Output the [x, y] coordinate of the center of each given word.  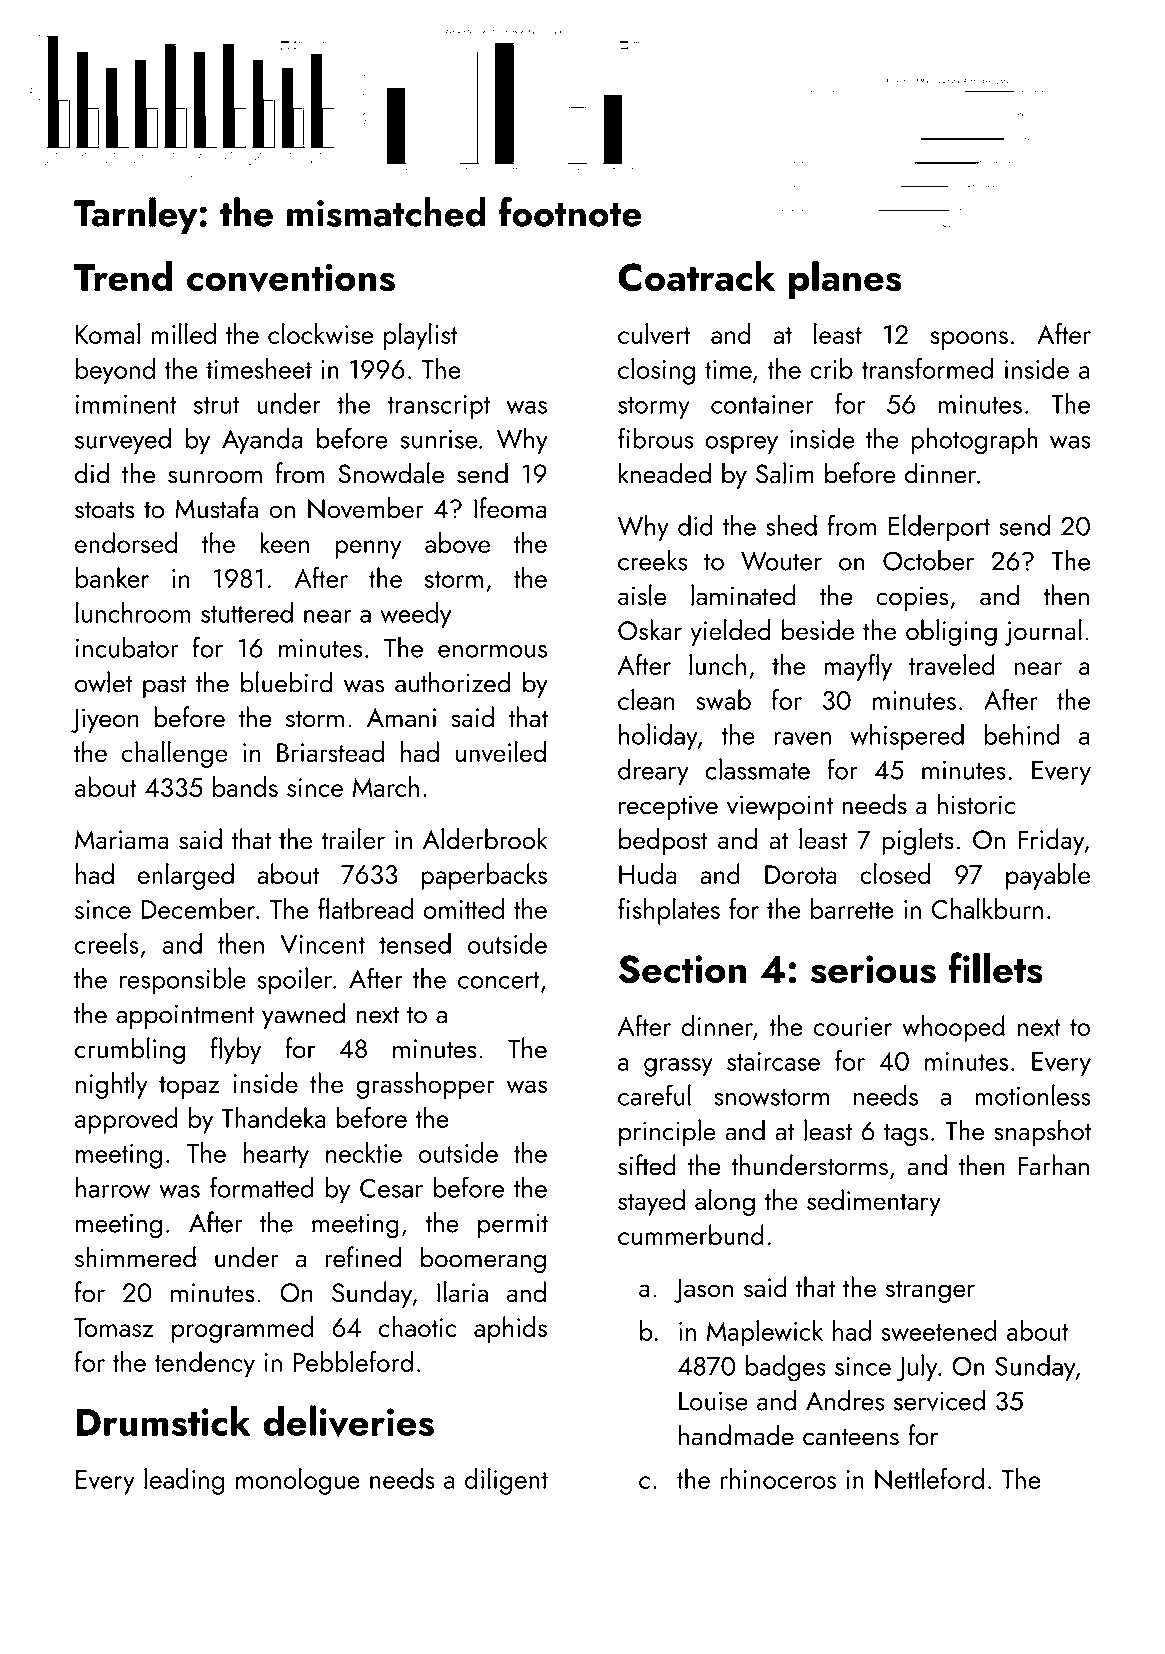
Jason [703, 1290]
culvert [654, 333]
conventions [291, 277]
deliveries [348, 1421]
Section [682, 969]
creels [107, 943]
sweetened [939, 1330]
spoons [969, 340]
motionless [1032, 1095]
